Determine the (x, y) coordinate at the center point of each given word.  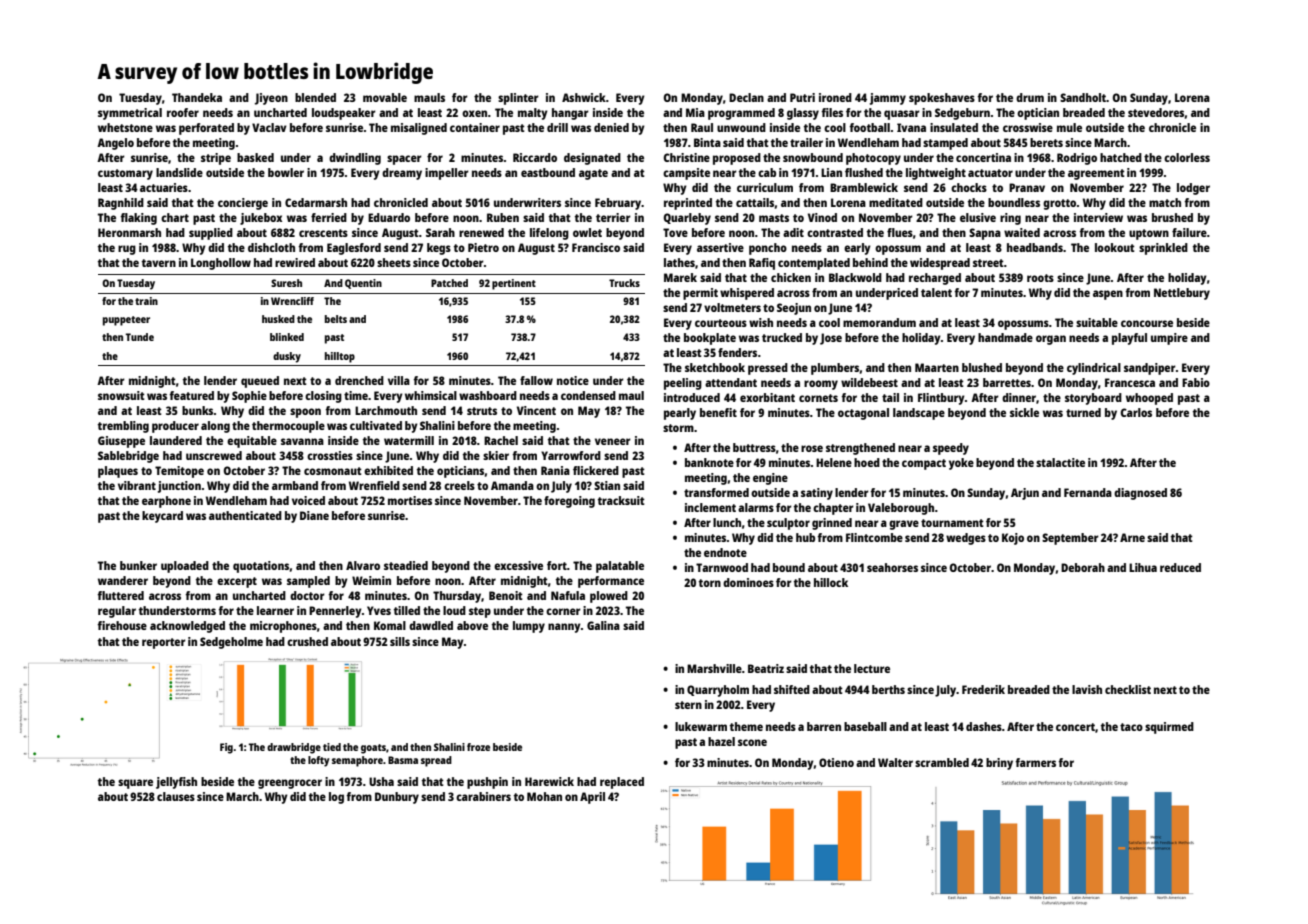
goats (373, 749)
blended (315, 97)
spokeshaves (942, 99)
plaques (118, 472)
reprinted (688, 204)
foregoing (569, 502)
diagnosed (1140, 494)
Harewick (549, 781)
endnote (725, 552)
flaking (138, 219)
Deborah (1083, 567)
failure (1189, 232)
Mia (695, 112)
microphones (283, 627)
